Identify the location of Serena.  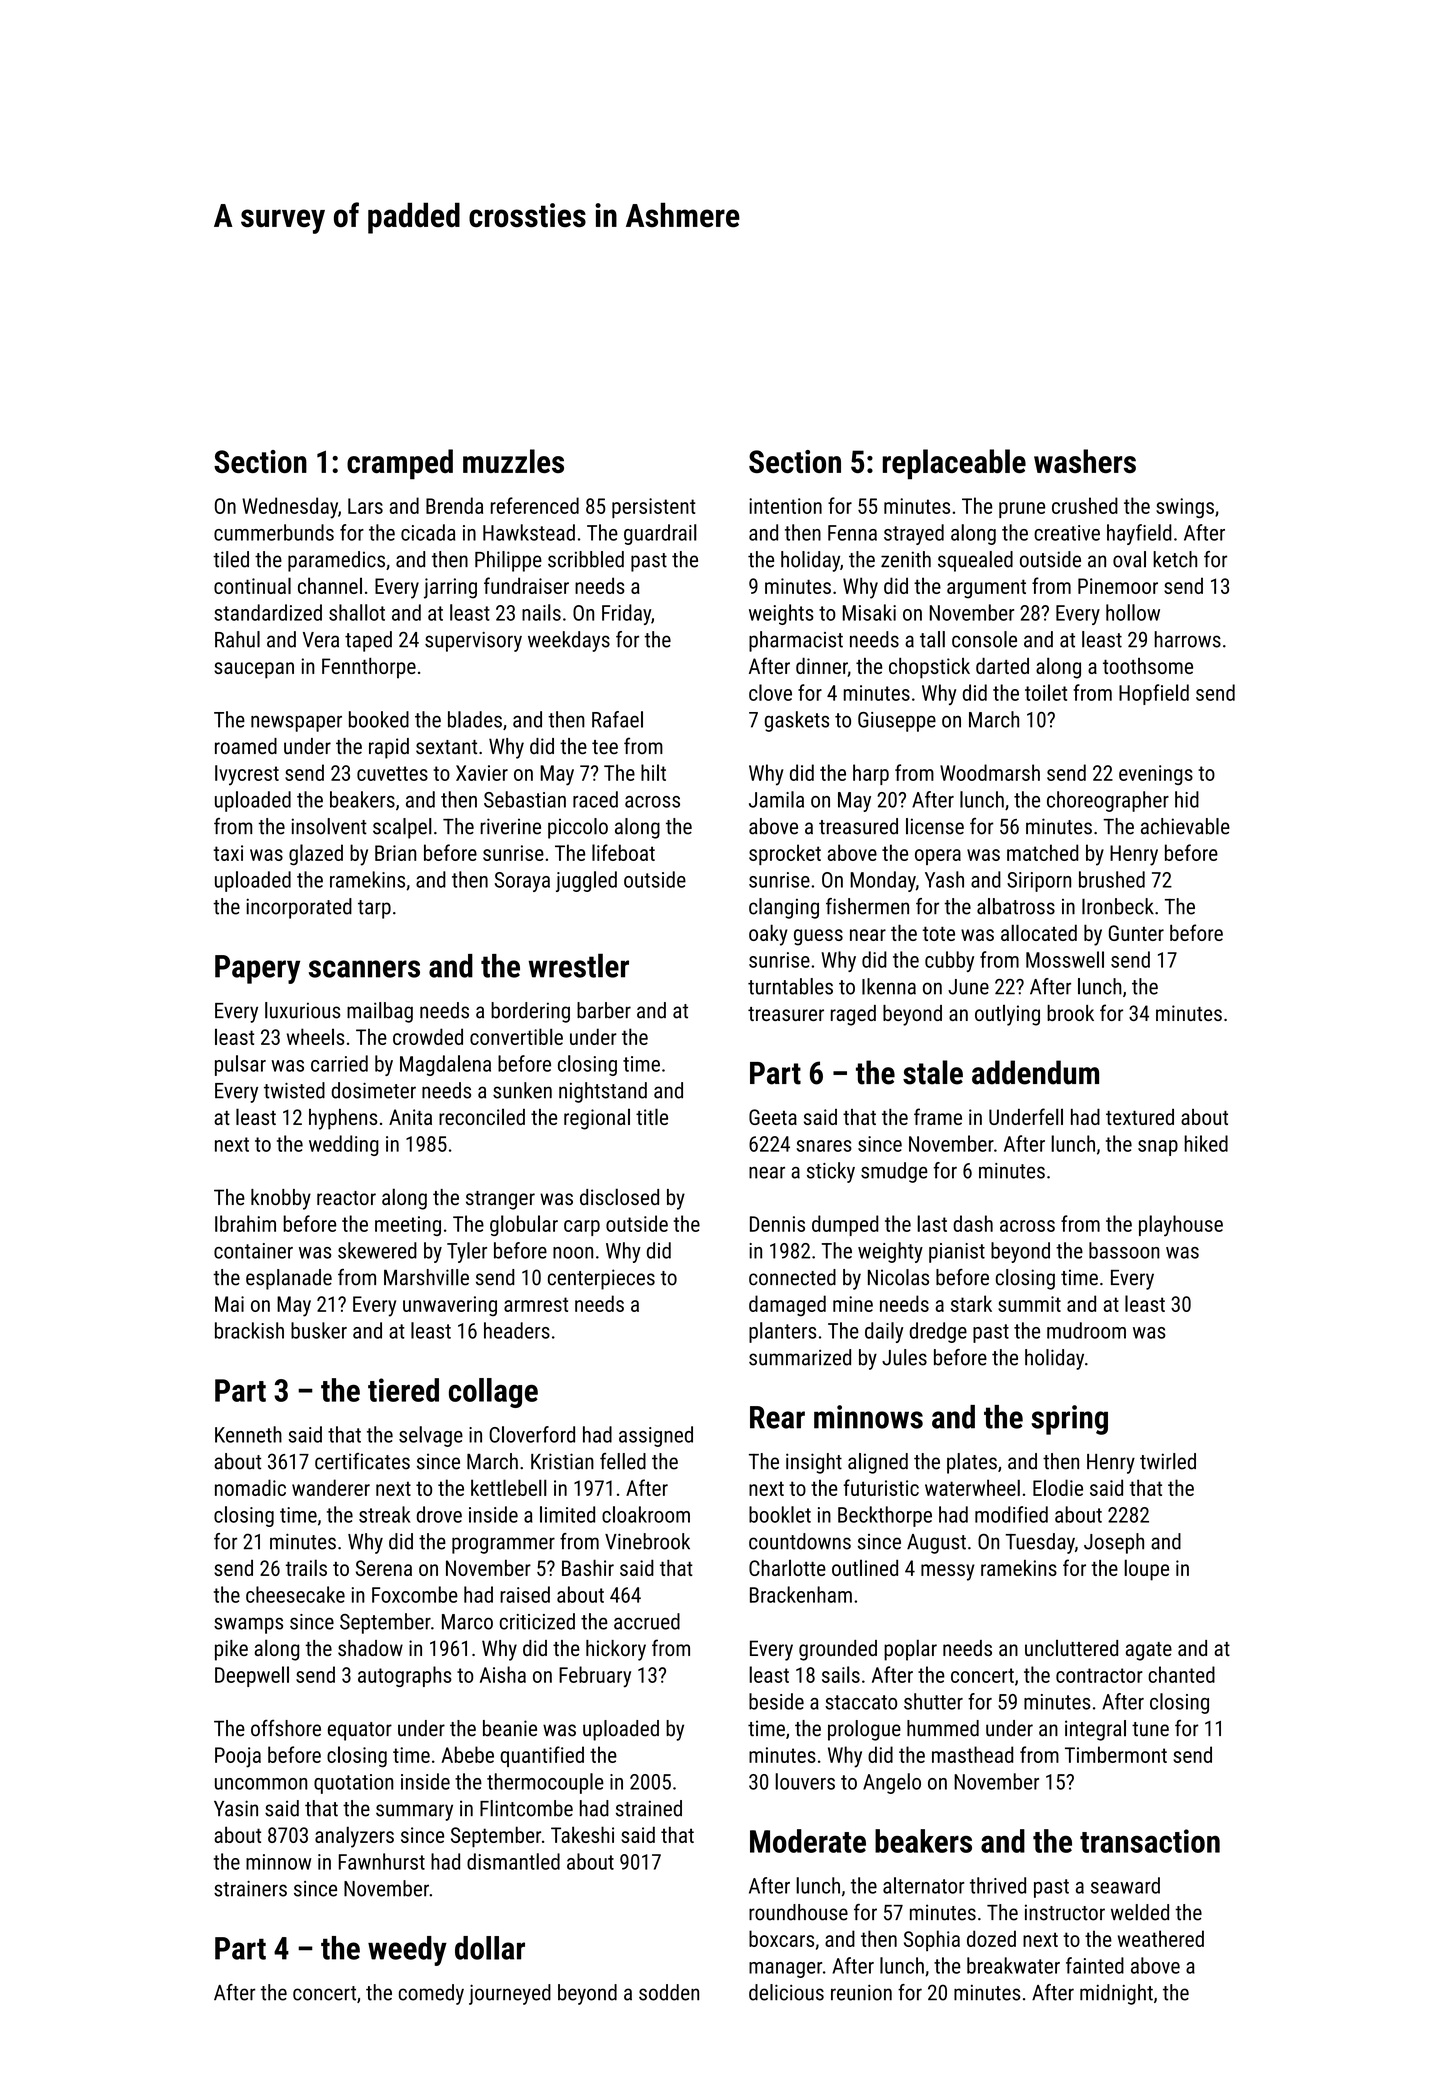
(384, 1568).
